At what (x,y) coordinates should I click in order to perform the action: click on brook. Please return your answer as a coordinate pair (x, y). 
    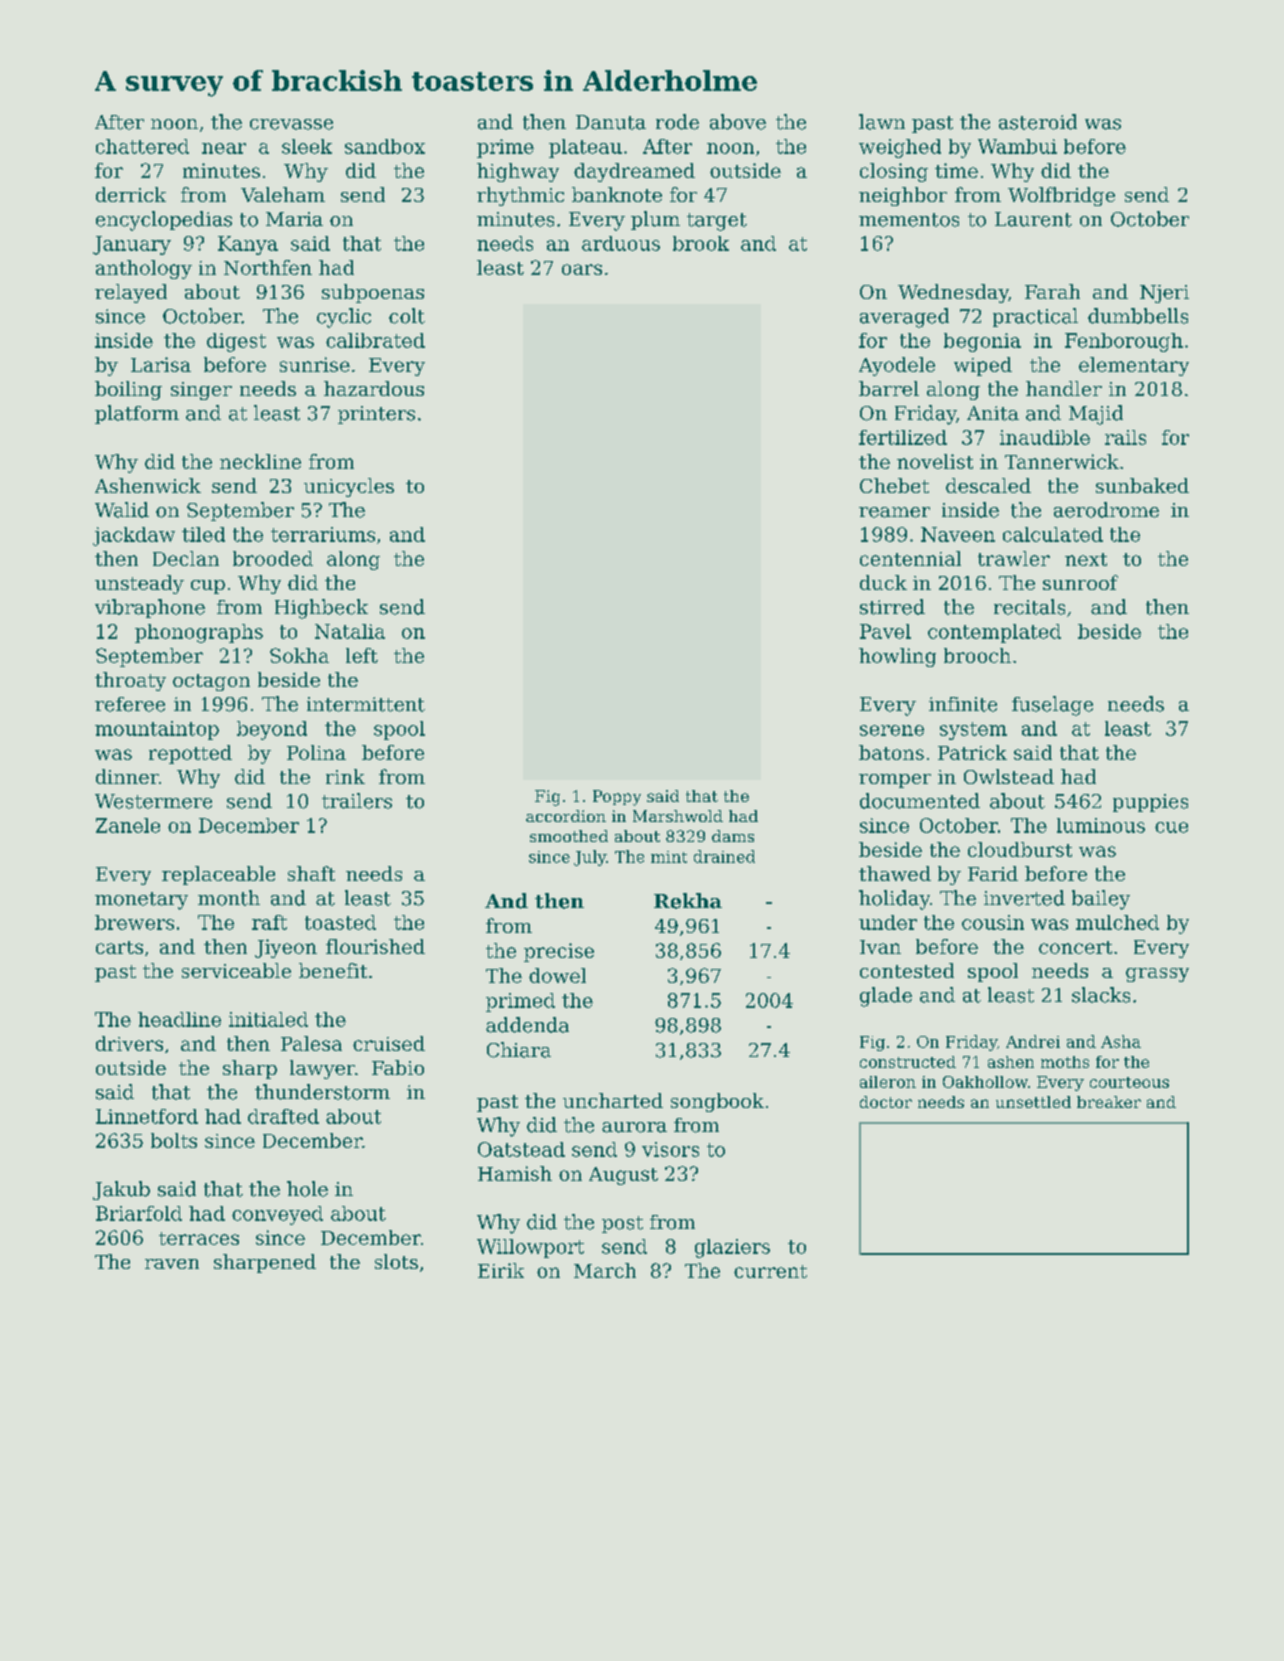
    Looking at the image, I should click on (701, 243).
